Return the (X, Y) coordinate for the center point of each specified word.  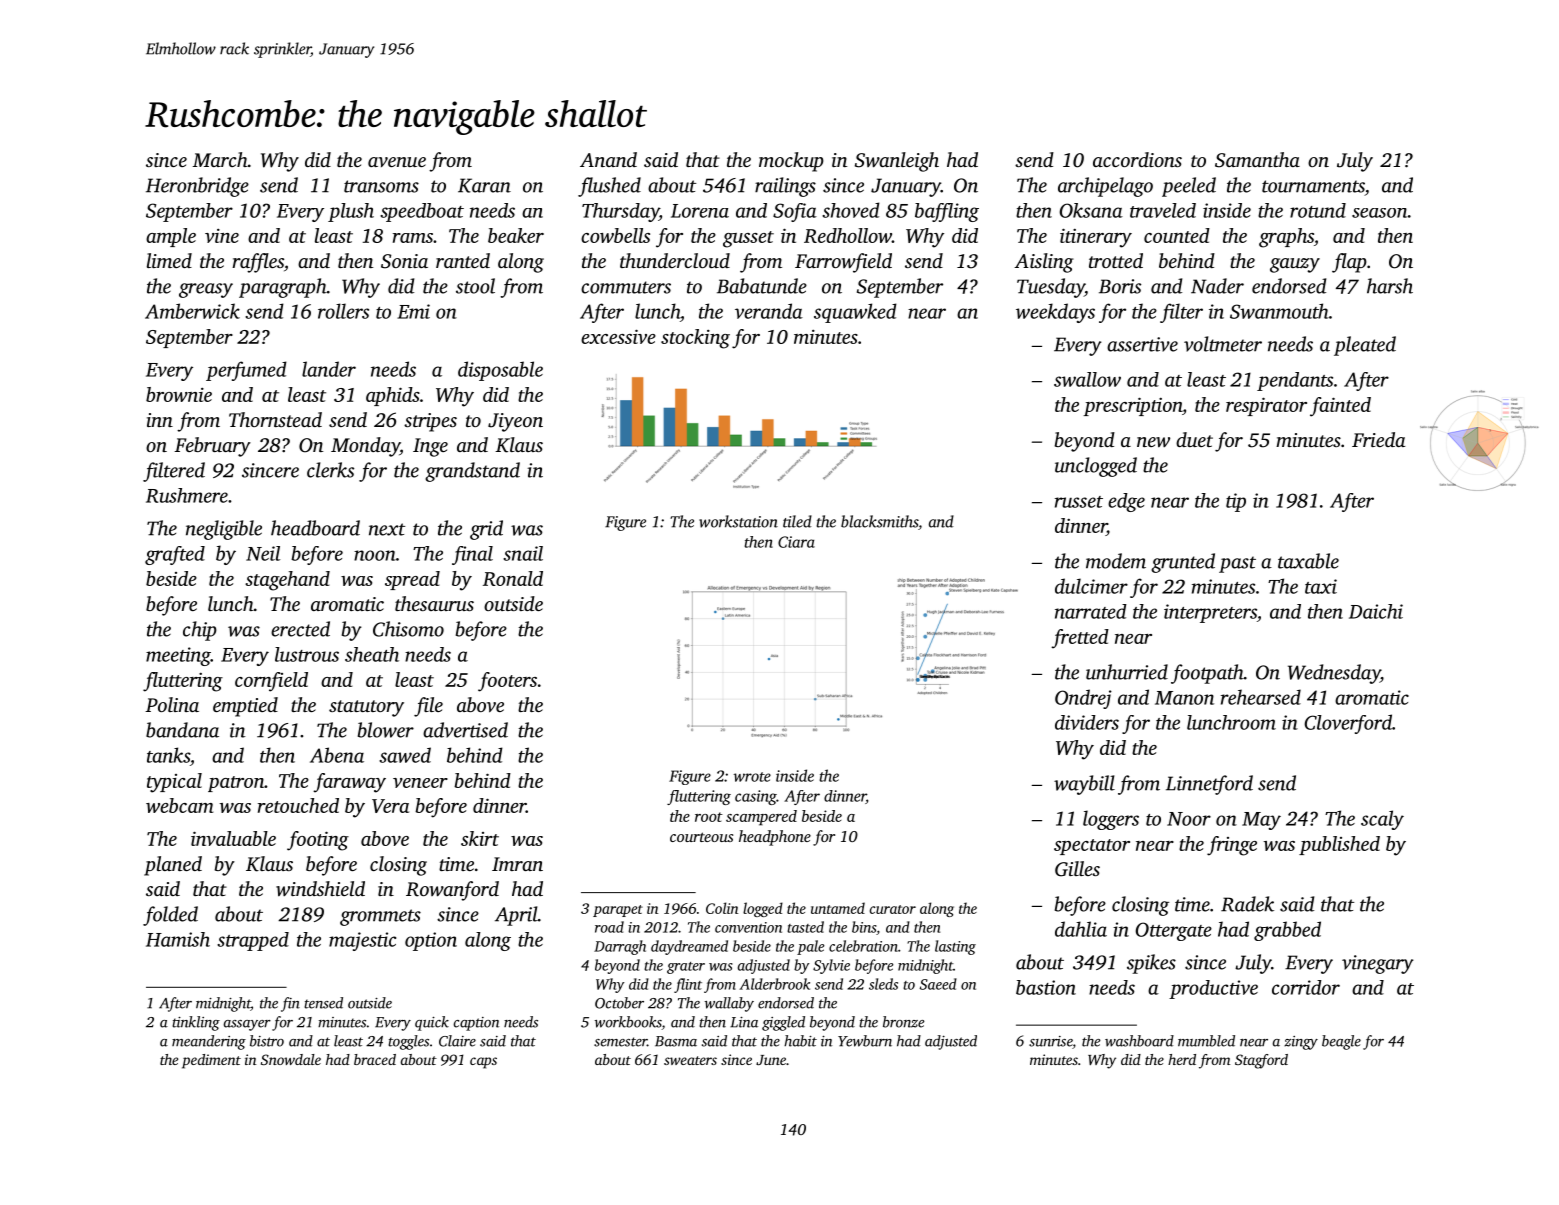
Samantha (1257, 160)
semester (620, 1042)
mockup (791, 162)
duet (1194, 439)
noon (375, 555)
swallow (1087, 379)
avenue (397, 162)
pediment (211, 1061)
